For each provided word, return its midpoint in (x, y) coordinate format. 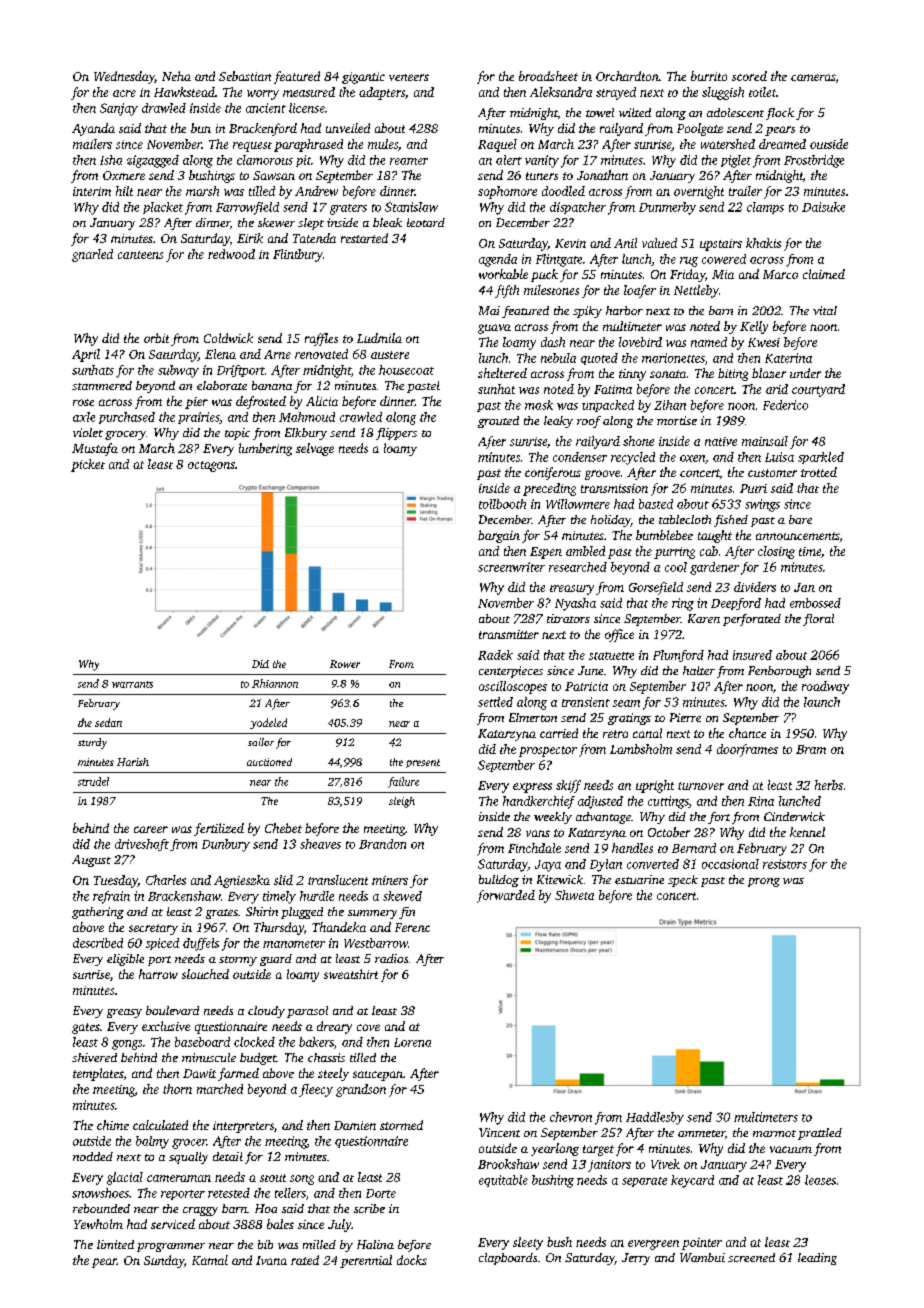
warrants (132, 684)
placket (163, 208)
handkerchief (539, 802)
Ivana (271, 1260)
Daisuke (823, 207)
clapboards (508, 1259)
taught (715, 536)
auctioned (269, 762)
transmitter (509, 634)
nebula (558, 358)
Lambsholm (641, 749)
